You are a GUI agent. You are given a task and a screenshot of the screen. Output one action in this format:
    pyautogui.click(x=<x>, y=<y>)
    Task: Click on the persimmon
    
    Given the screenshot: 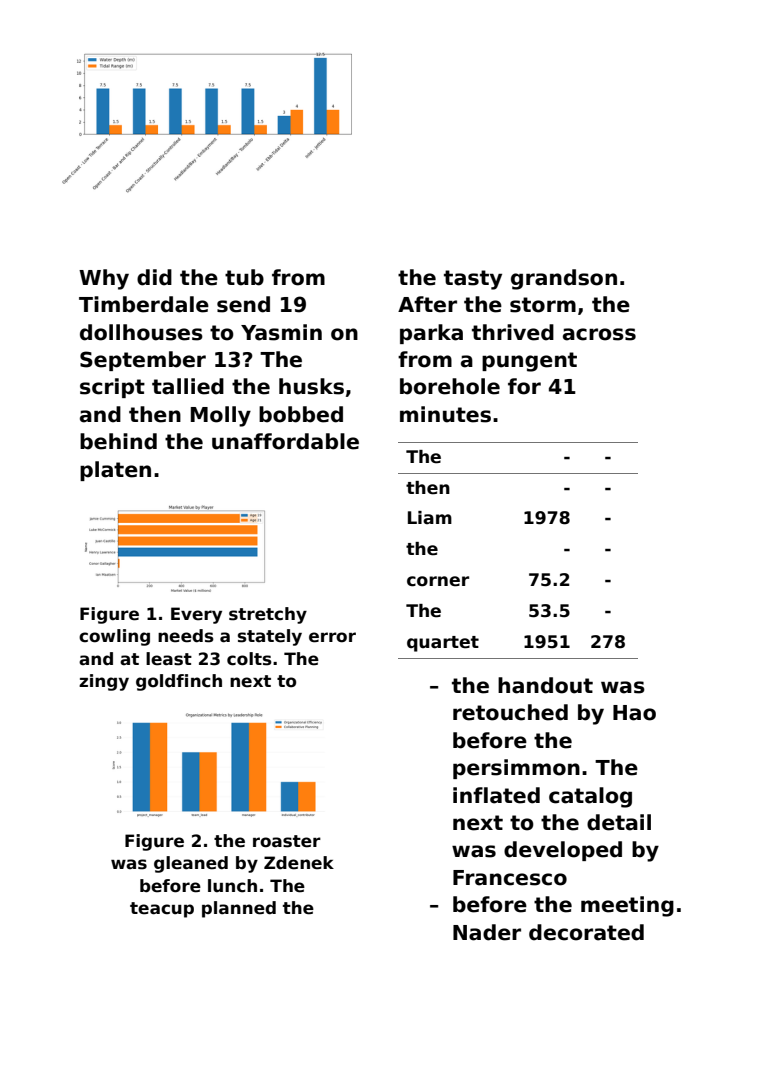 What is the action you would take?
    pyautogui.click(x=516, y=769)
